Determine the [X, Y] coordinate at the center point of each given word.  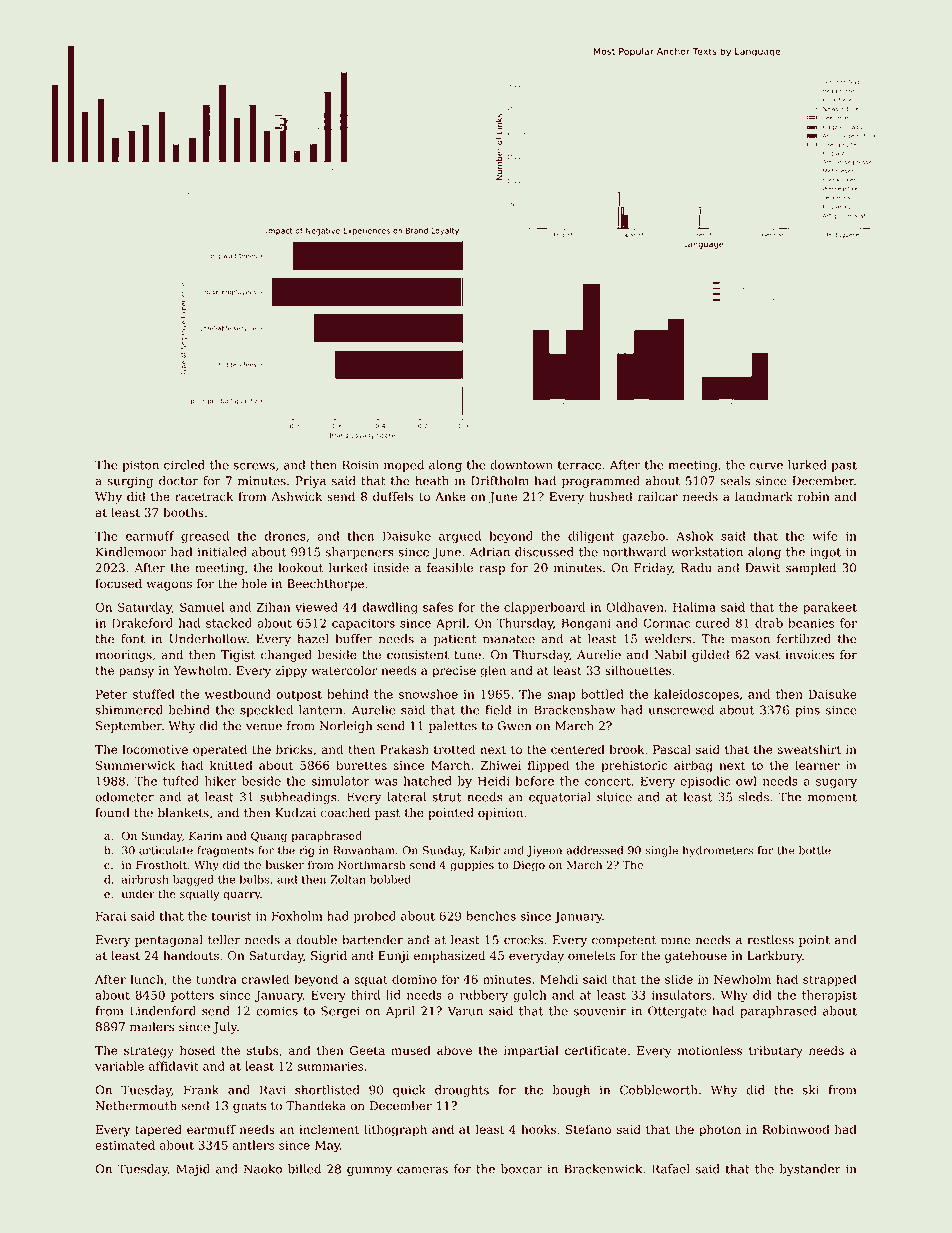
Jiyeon [544, 851]
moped [404, 466]
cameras [422, 1170]
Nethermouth [136, 1106]
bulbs [254, 879]
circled [184, 465]
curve [766, 466]
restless [770, 940]
